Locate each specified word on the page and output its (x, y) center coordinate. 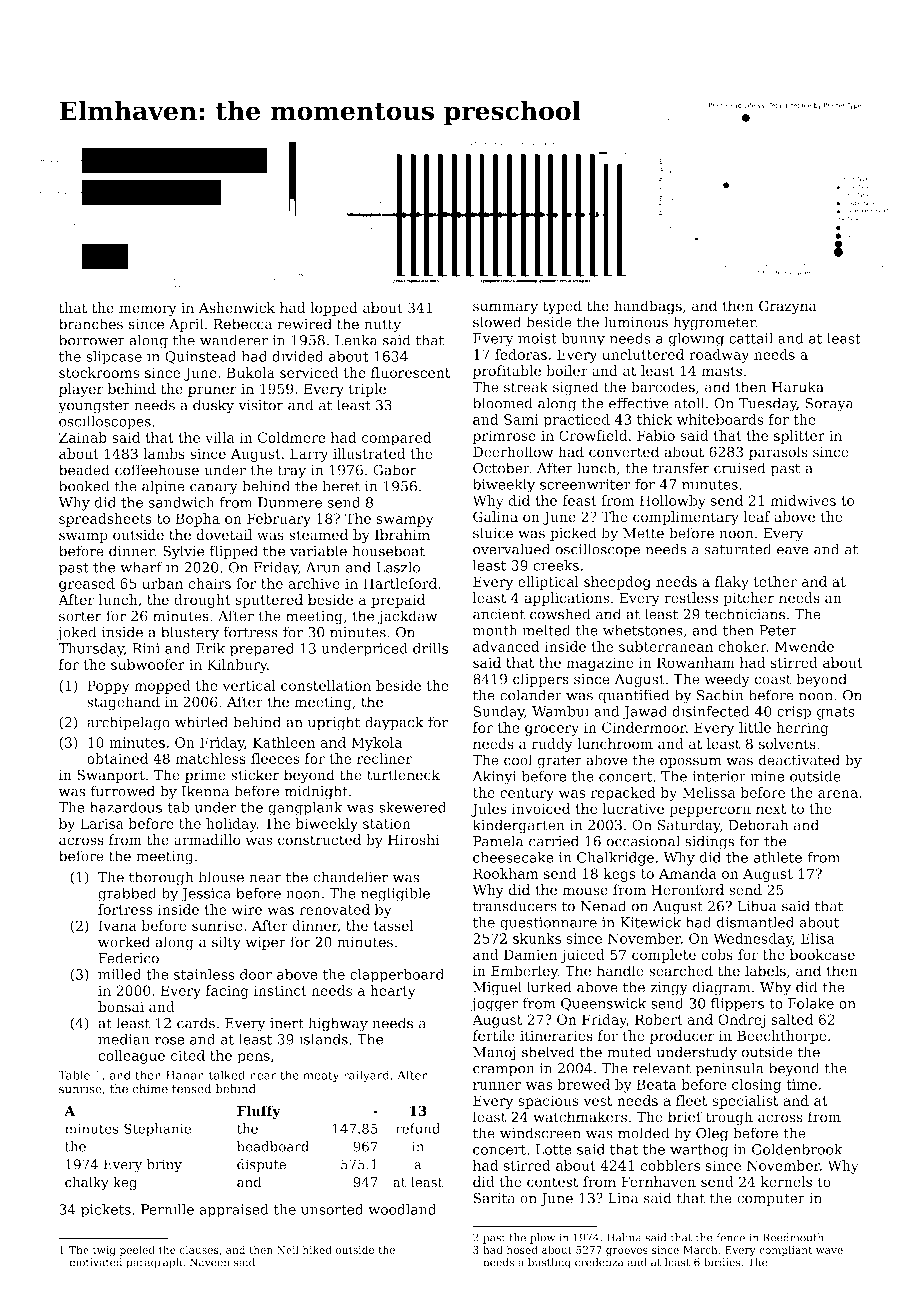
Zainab (83, 437)
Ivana (117, 925)
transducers (515, 906)
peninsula (730, 1069)
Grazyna (788, 307)
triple (367, 390)
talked (227, 1075)
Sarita (494, 1198)
